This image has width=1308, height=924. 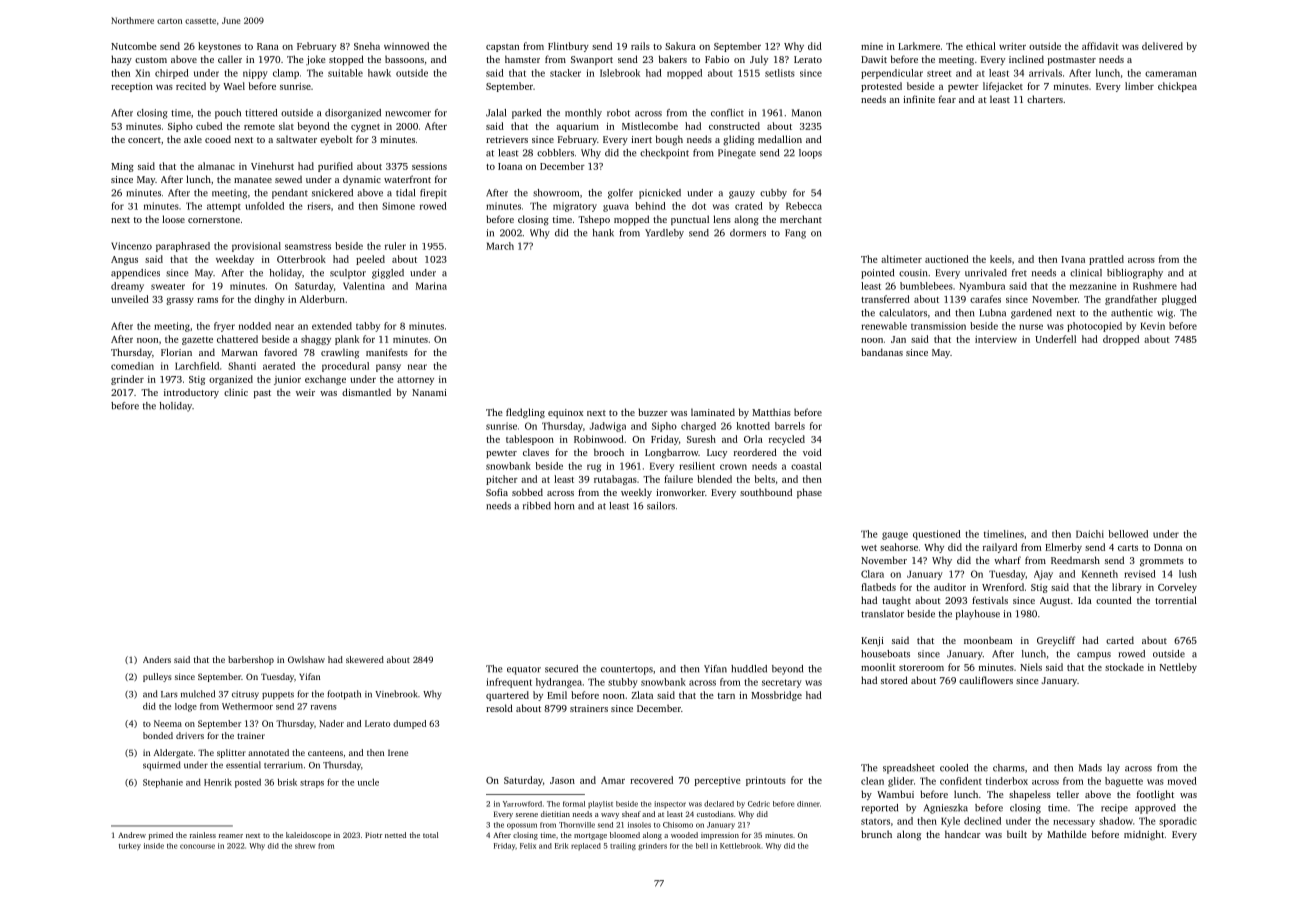 What do you see at coordinates (565, 413) in the image?
I see `equinox` at bounding box center [565, 413].
